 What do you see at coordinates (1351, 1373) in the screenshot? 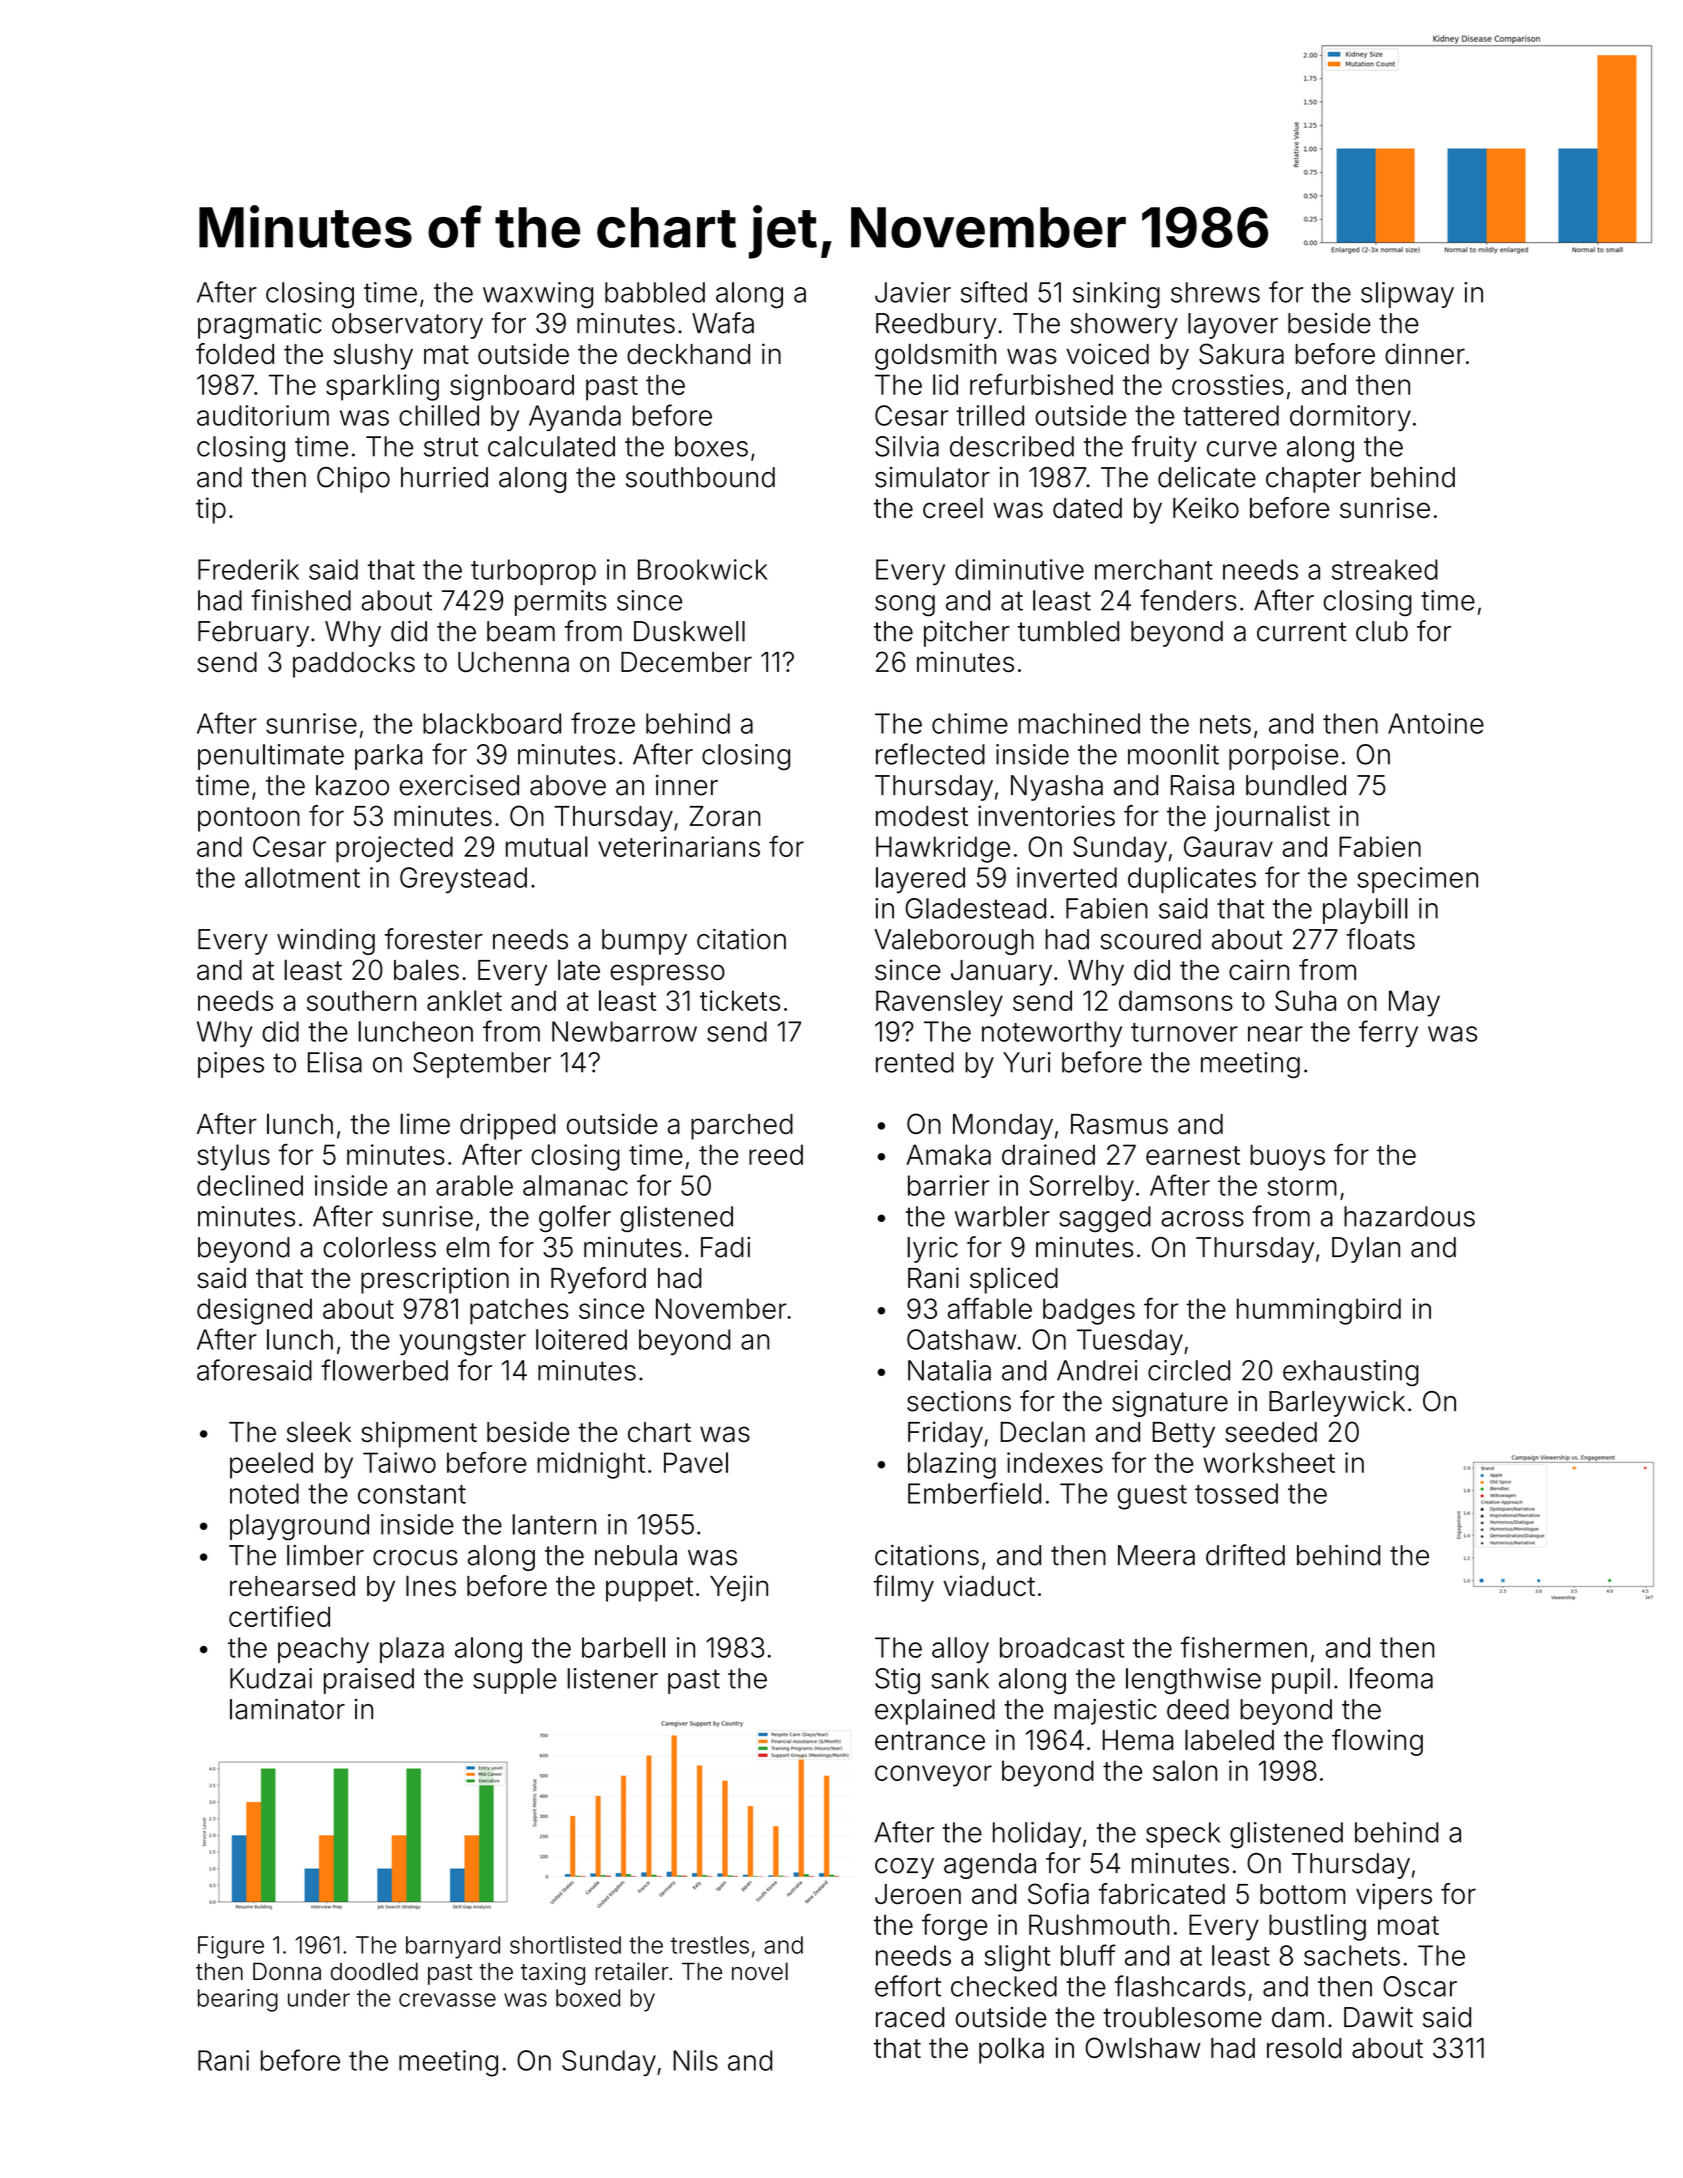
I see `exhausting` at bounding box center [1351, 1373].
